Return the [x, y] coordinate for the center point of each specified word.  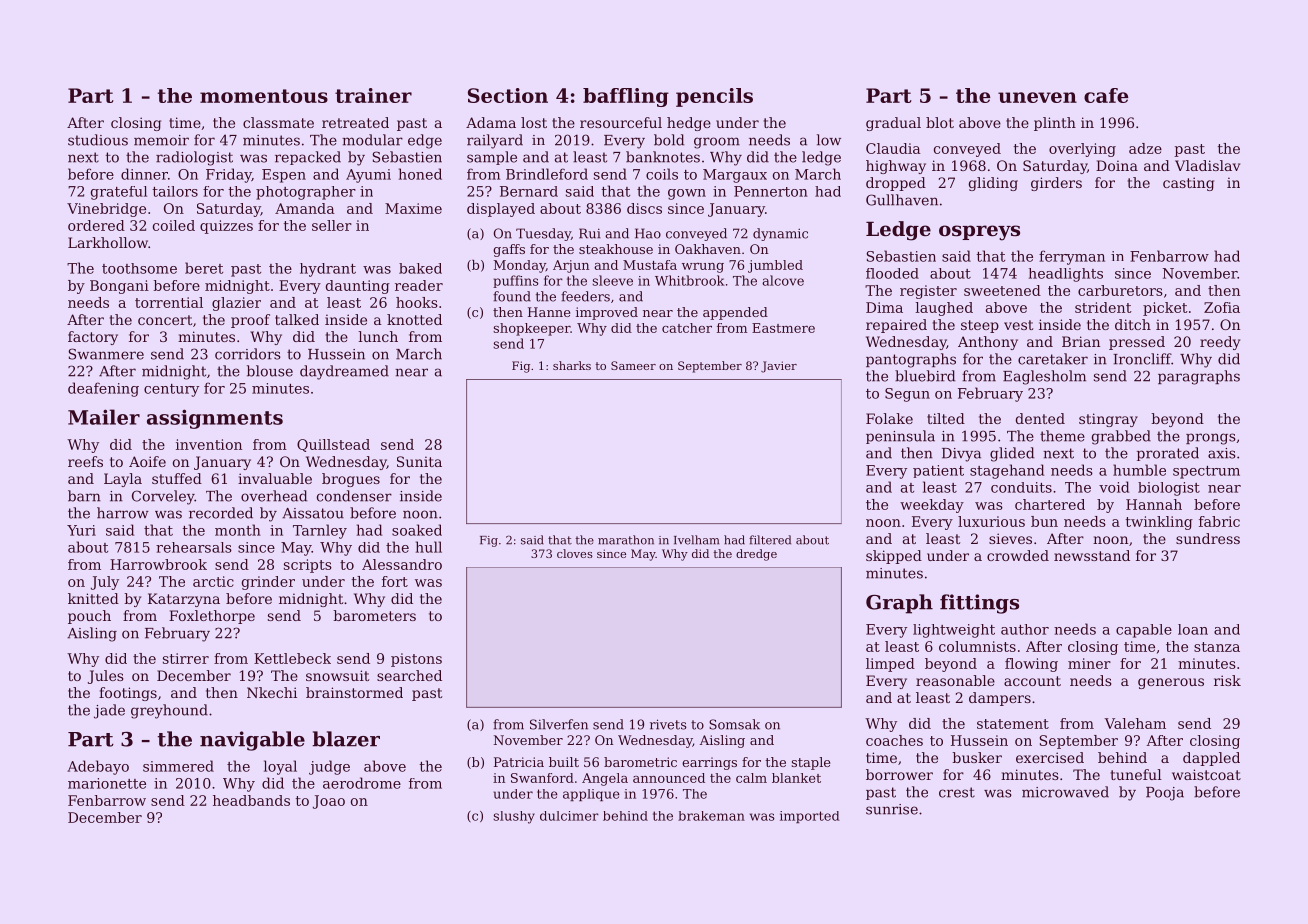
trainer [373, 95]
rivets [668, 724]
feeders [585, 296]
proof [250, 321]
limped [890, 665]
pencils [714, 97]
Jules [106, 677]
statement [1013, 724]
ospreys [979, 233]
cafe [1106, 95]
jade [109, 711]
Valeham [1135, 723]
